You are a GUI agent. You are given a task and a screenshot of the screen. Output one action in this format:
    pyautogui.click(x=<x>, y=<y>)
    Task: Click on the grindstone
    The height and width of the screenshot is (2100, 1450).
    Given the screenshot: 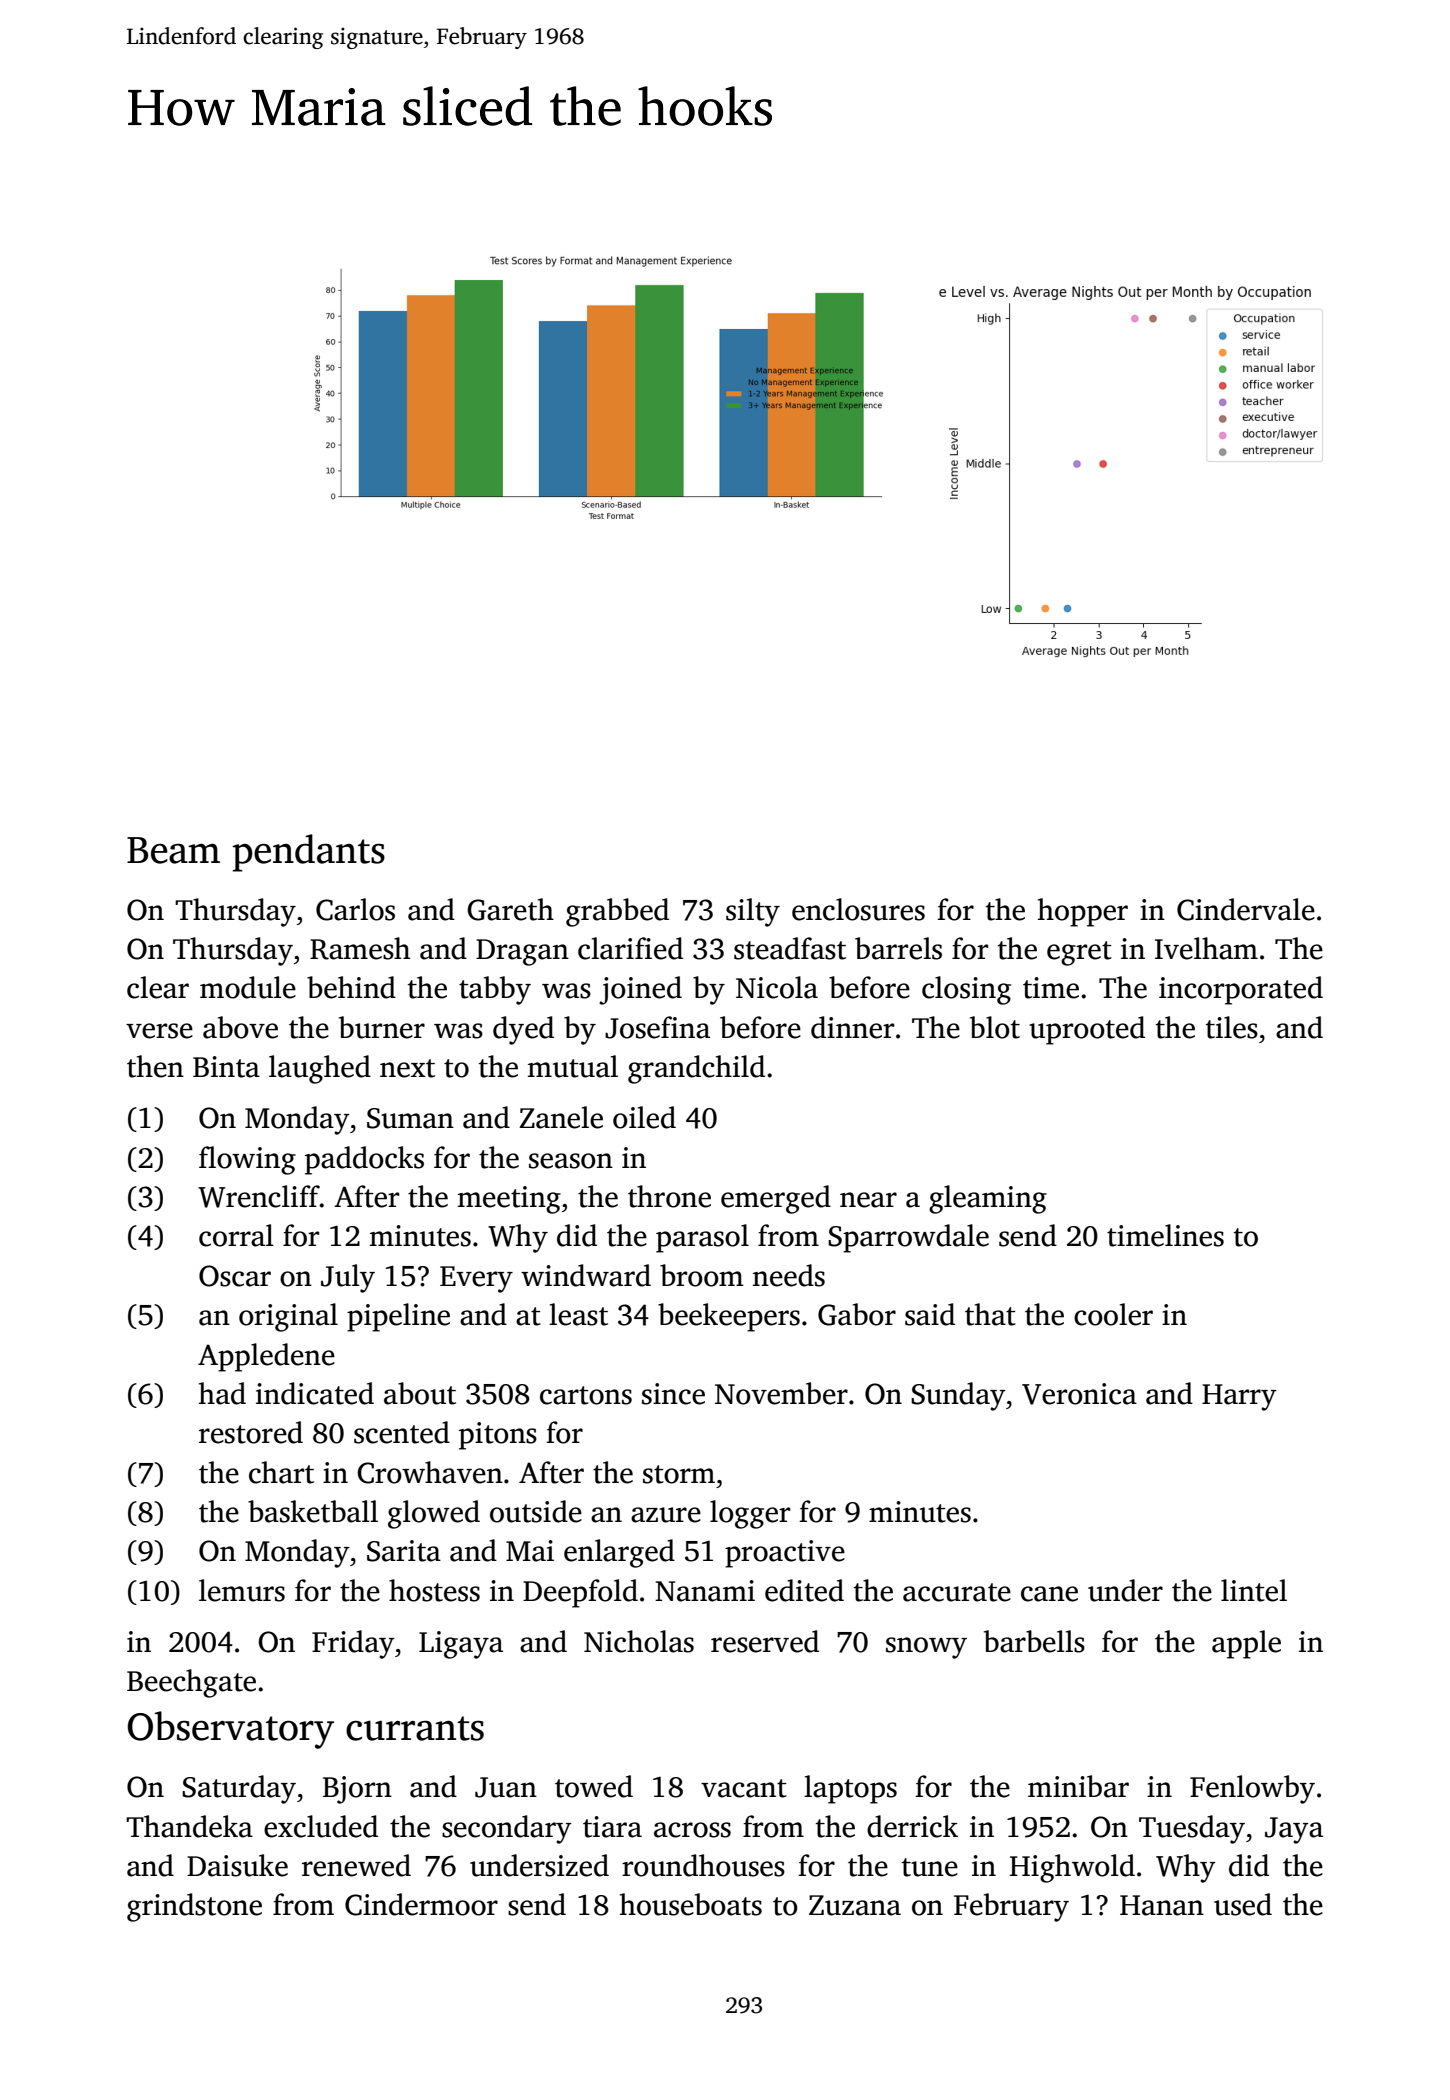 What is the action you would take?
    pyautogui.click(x=194, y=1907)
